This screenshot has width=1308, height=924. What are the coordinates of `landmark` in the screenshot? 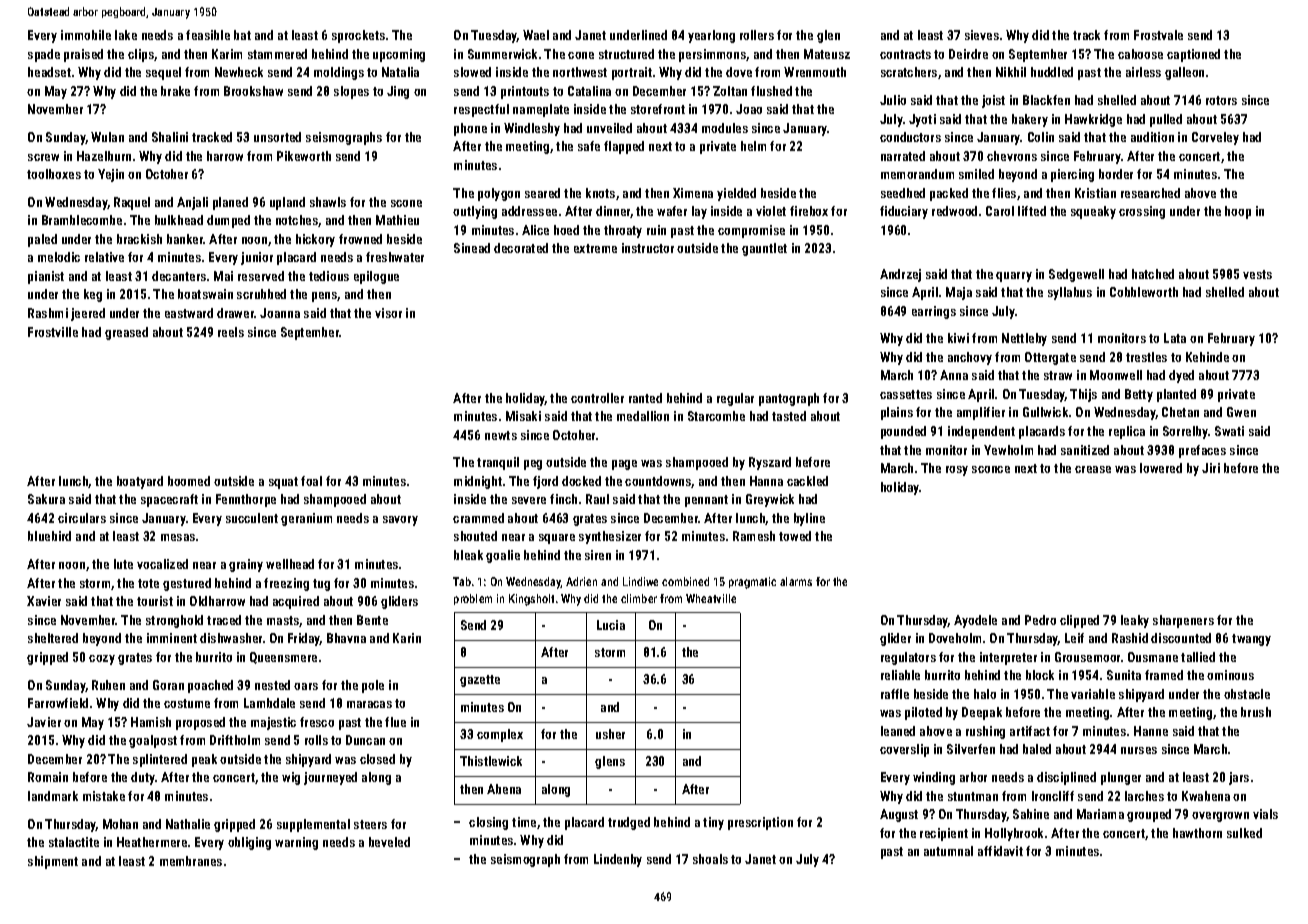 It's located at (53, 796).
